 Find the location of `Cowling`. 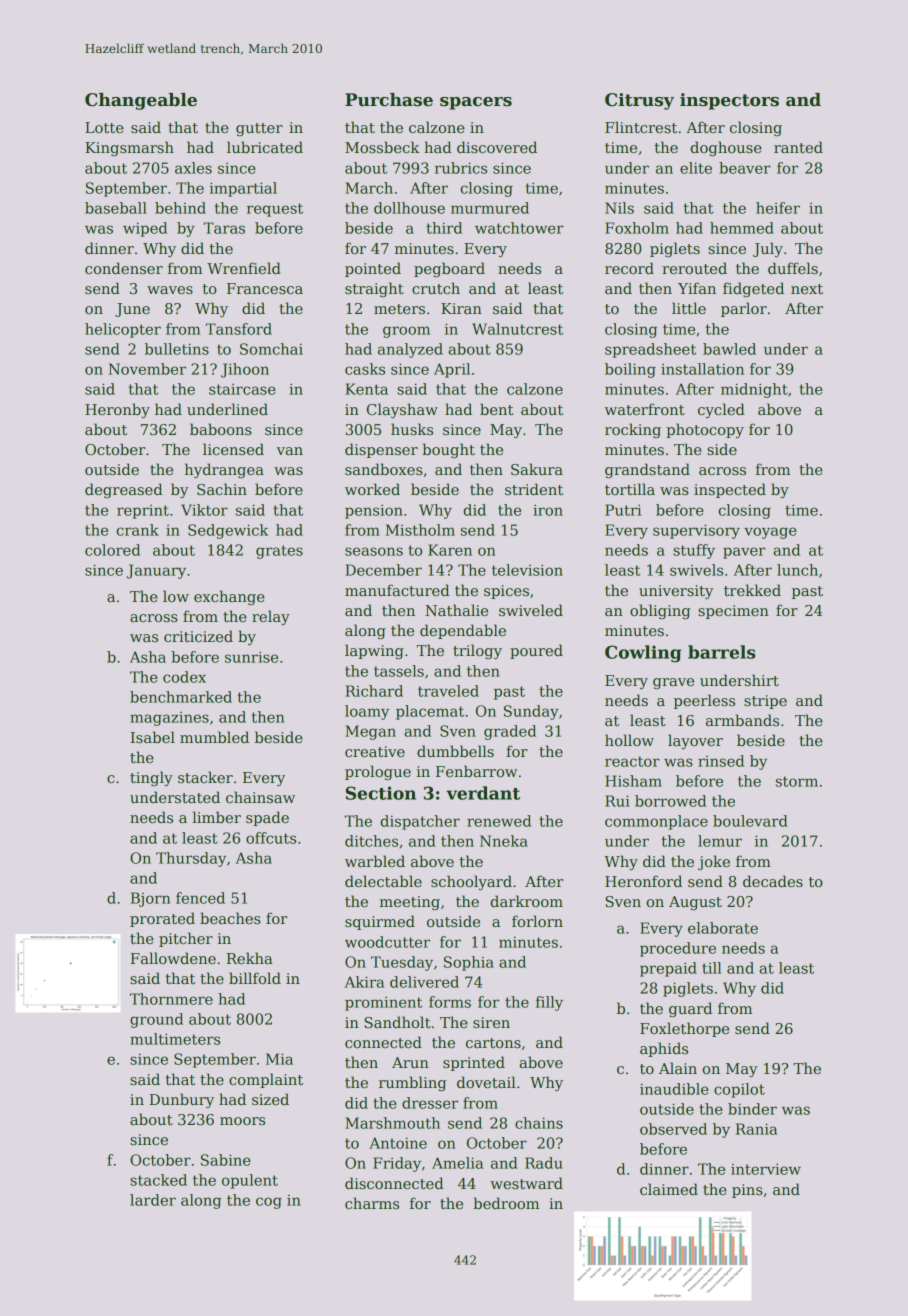

Cowling is located at coordinates (643, 654).
